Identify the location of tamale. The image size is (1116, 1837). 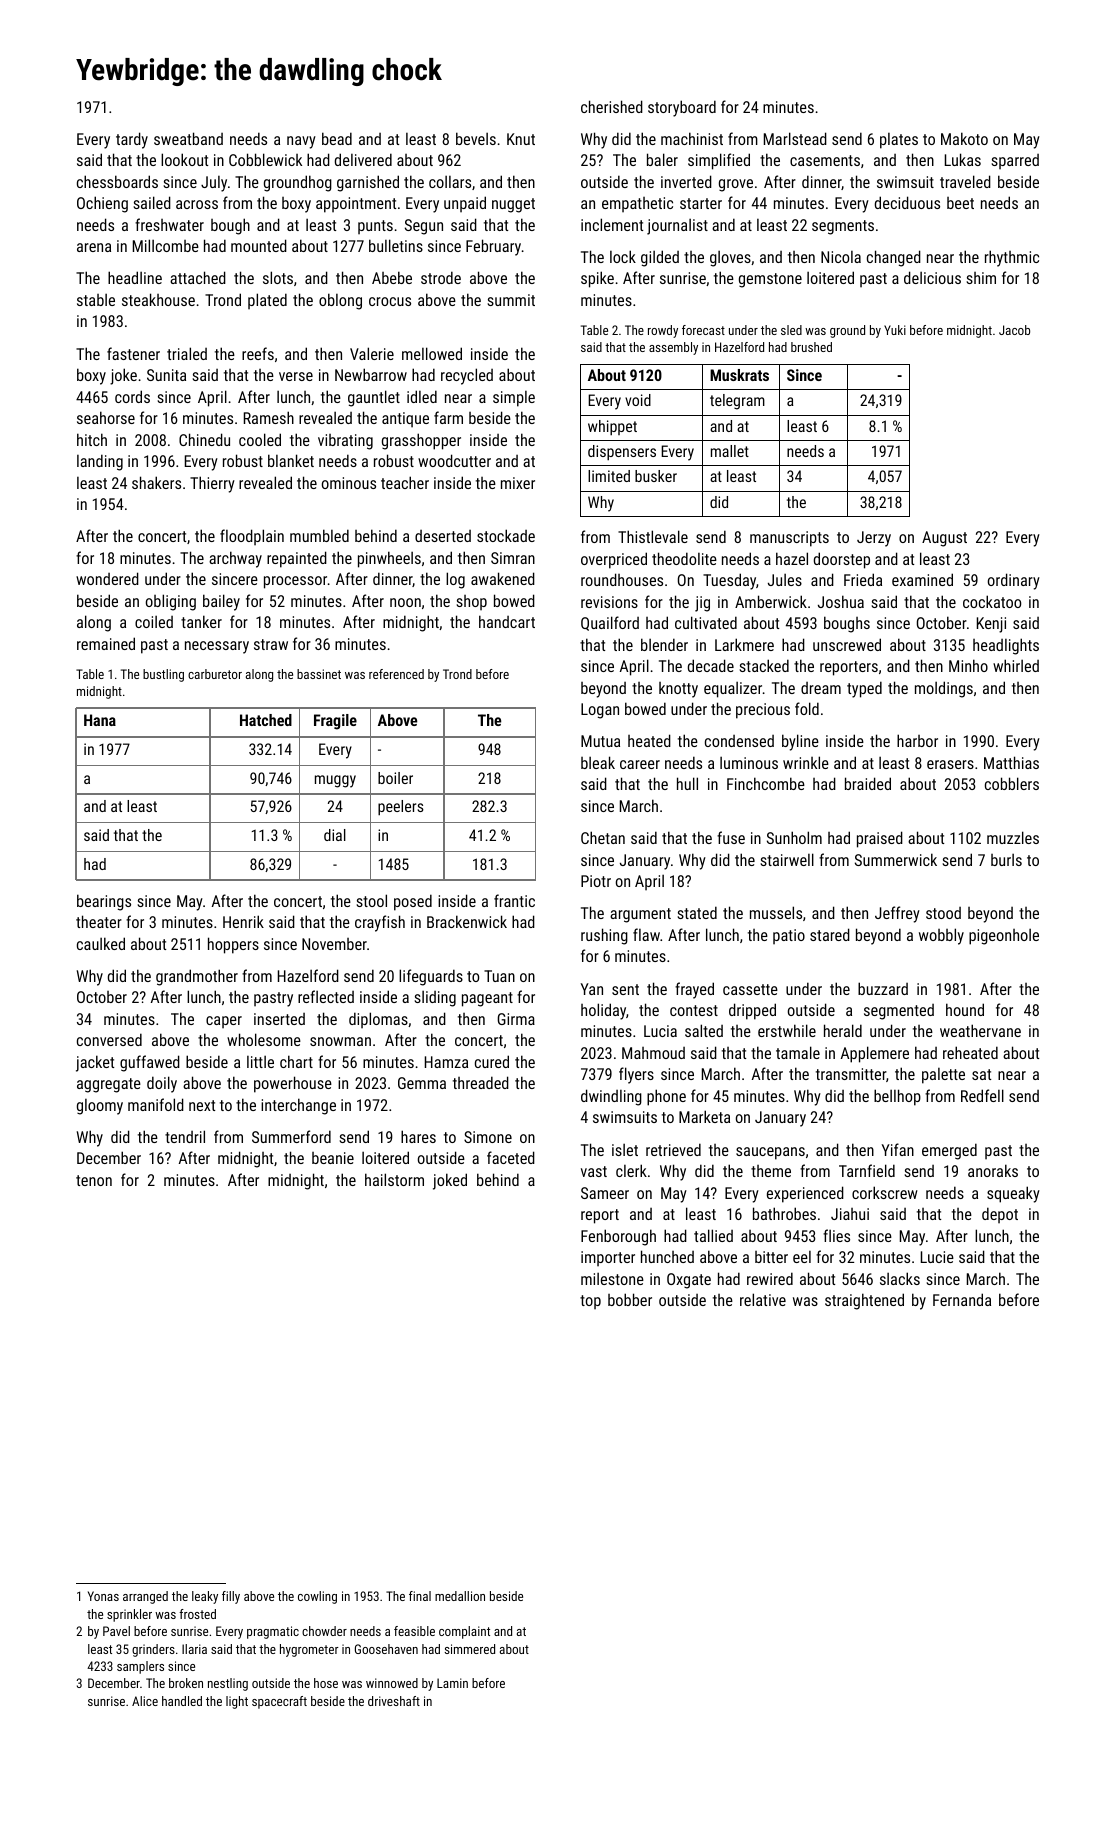
(798, 1052).
